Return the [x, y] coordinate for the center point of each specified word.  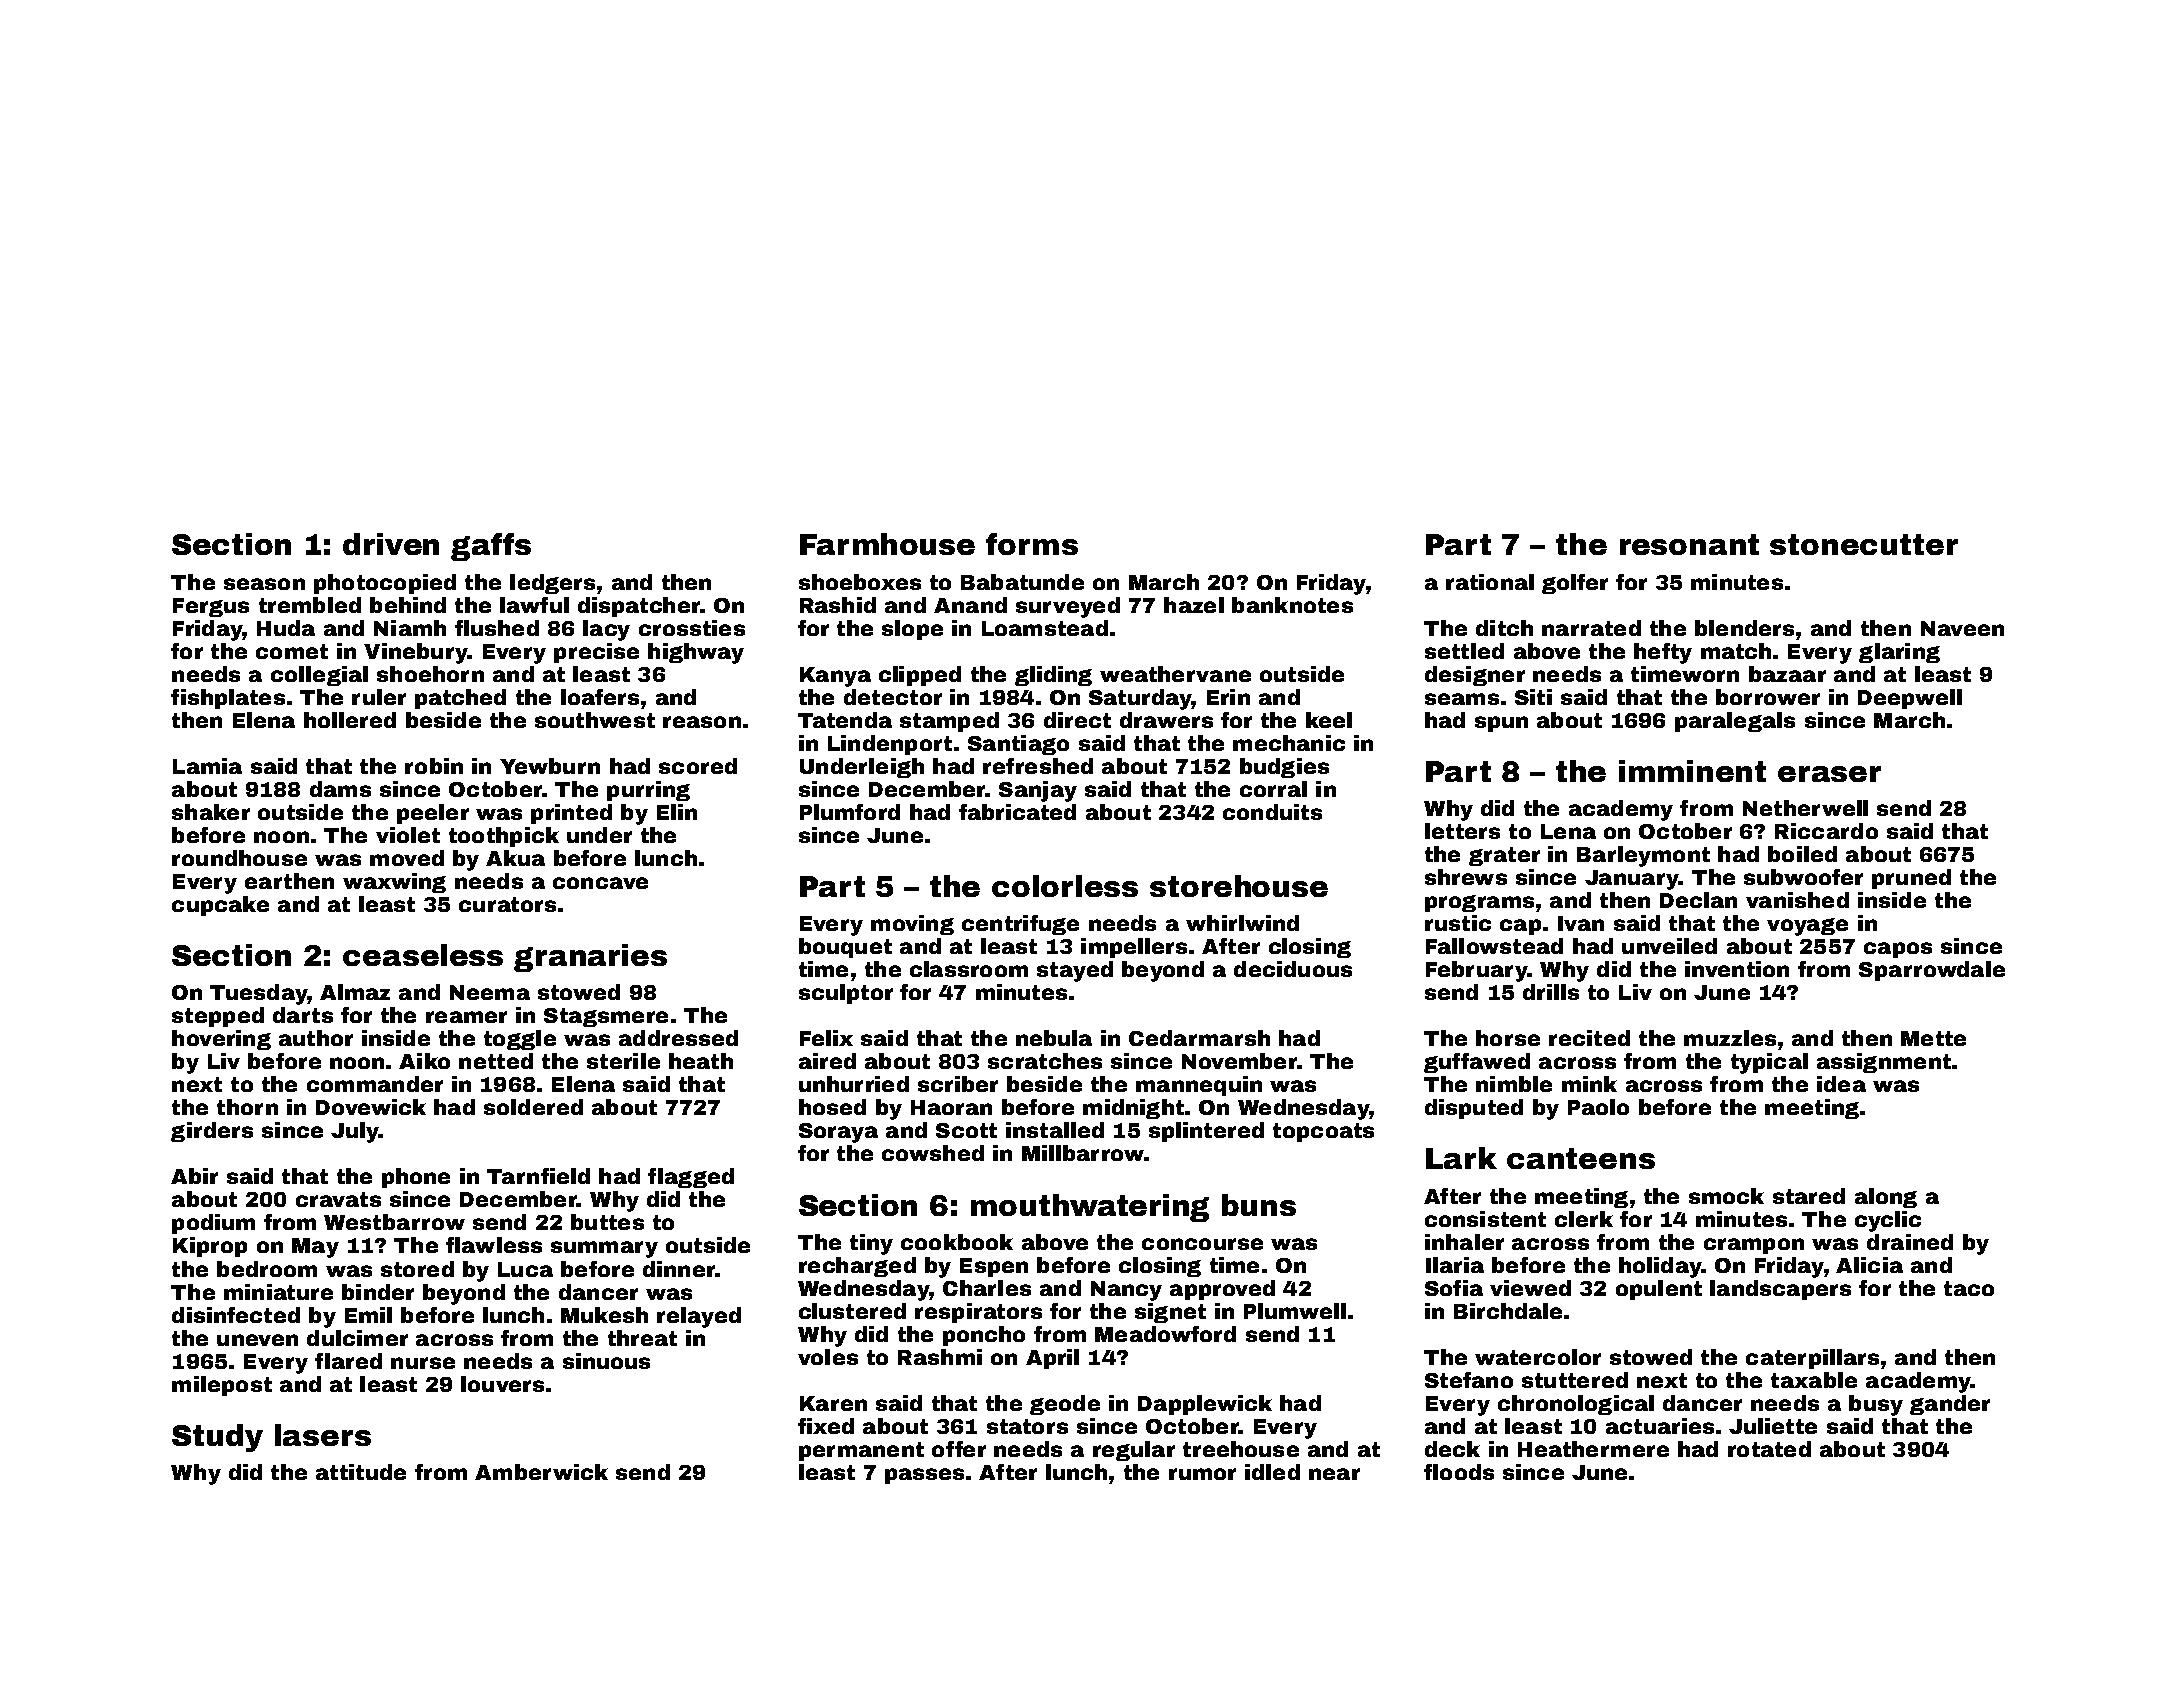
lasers [323, 1435]
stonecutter [1864, 544]
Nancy [1126, 1291]
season [264, 584]
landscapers [1780, 1290]
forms [1032, 544]
